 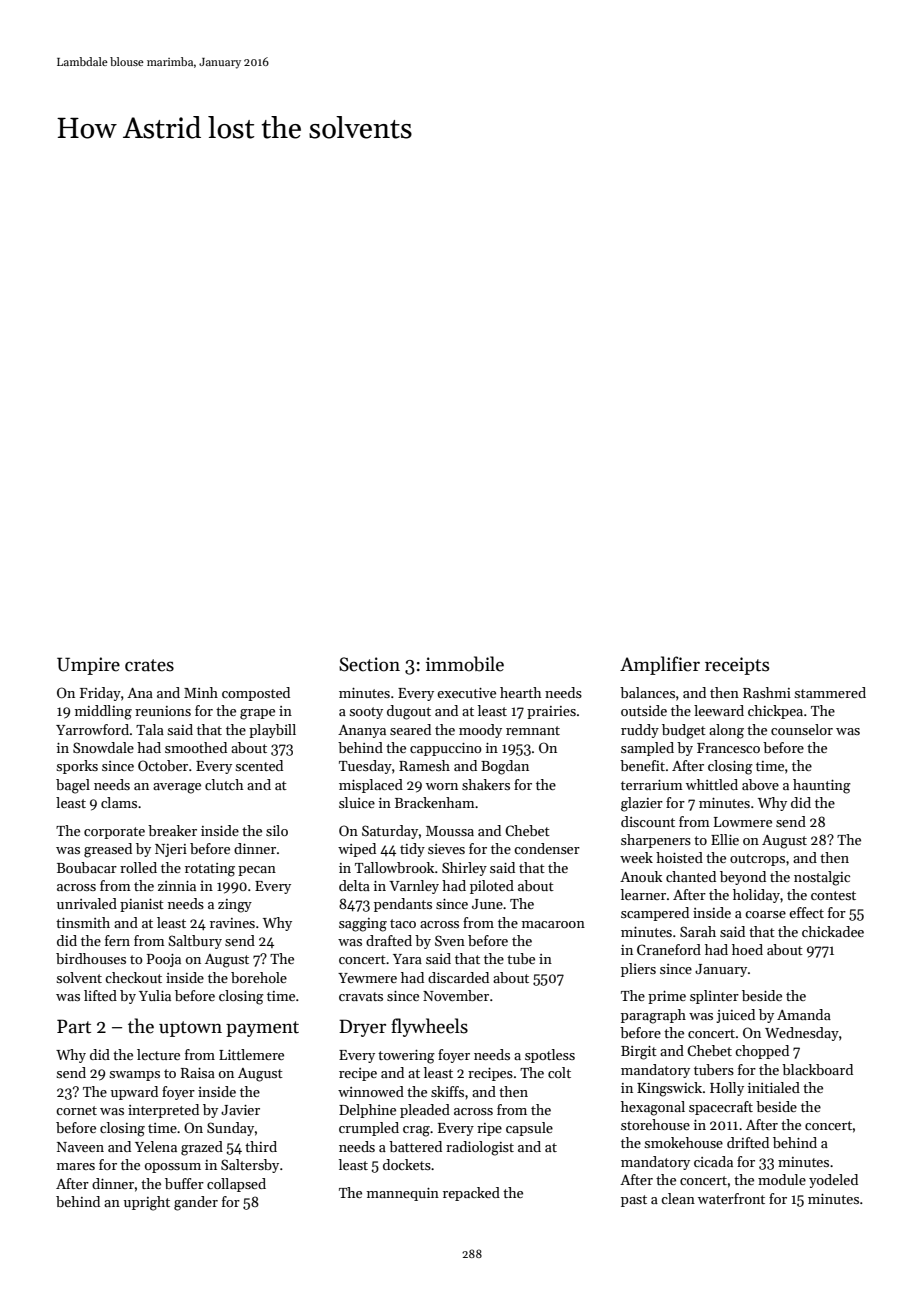 I want to click on Dryer, so click(x=362, y=1028).
